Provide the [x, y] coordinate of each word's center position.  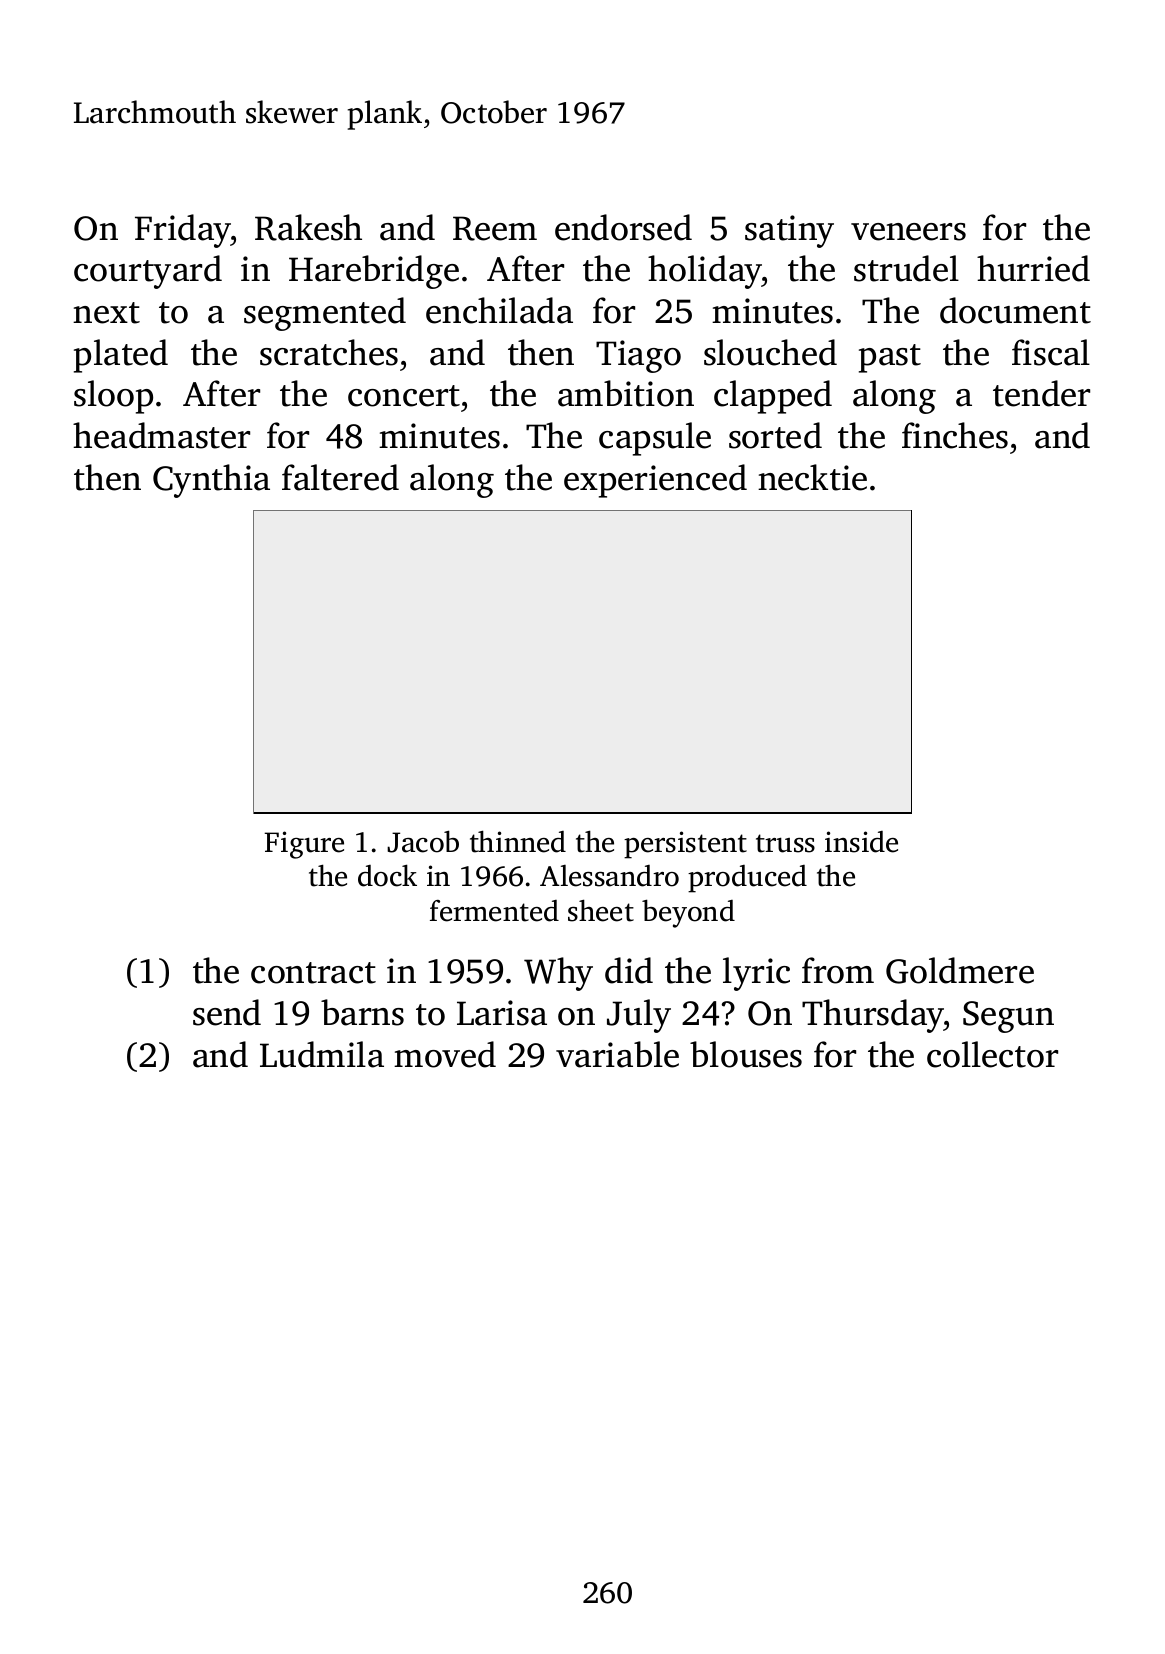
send [227, 1012]
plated [121, 356]
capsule [655, 439]
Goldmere [960, 970]
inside [861, 842]
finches [955, 435]
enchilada [499, 310]
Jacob [423, 841]
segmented [325, 314]
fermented [494, 911]
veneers [908, 232]
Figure [304, 845]
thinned [518, 841]
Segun [1008, 1017]
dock [387, 875]
